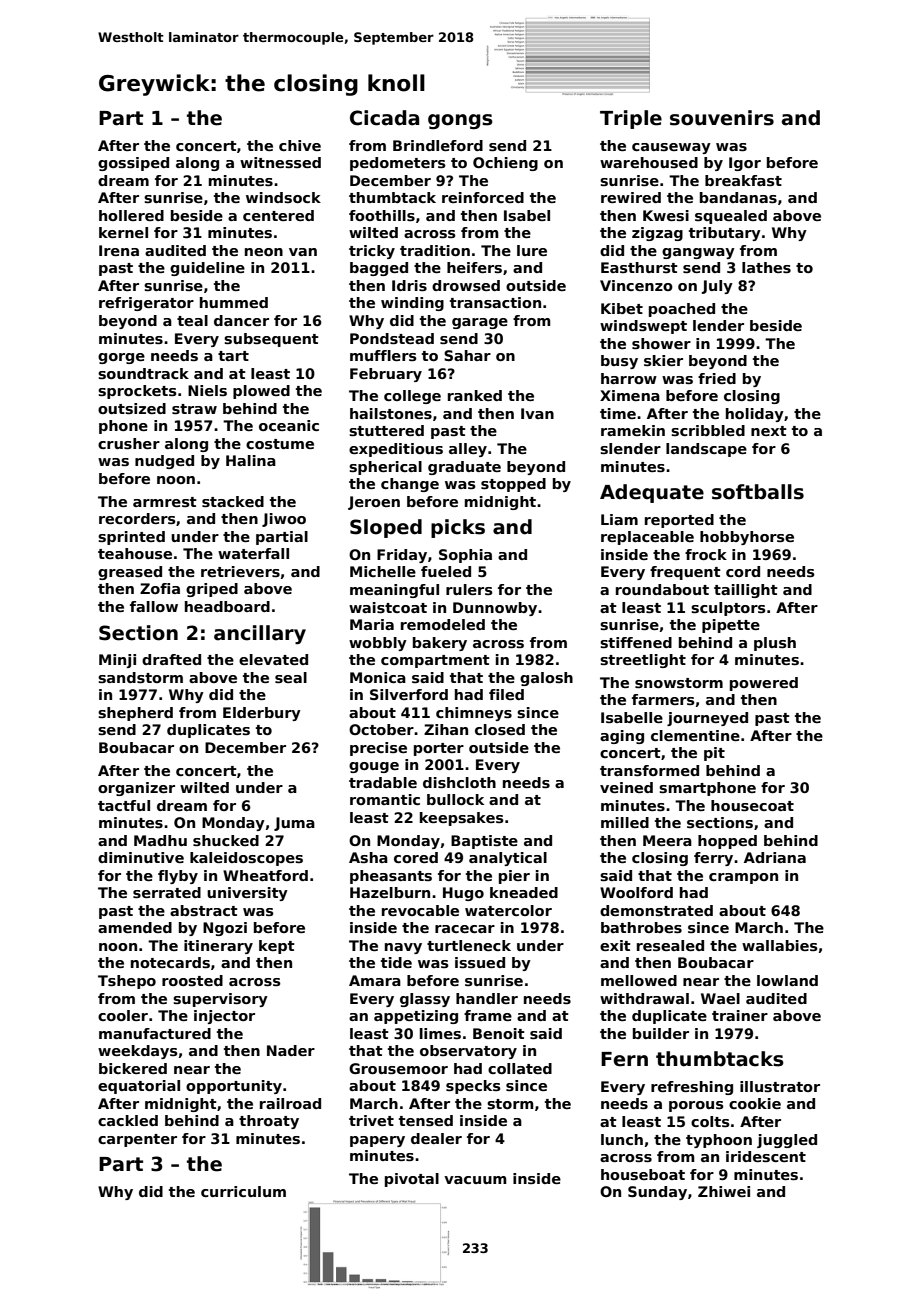  Describe the element at coordinates (475, 1180) in the screenshot. I see `vacuum` at that location.
